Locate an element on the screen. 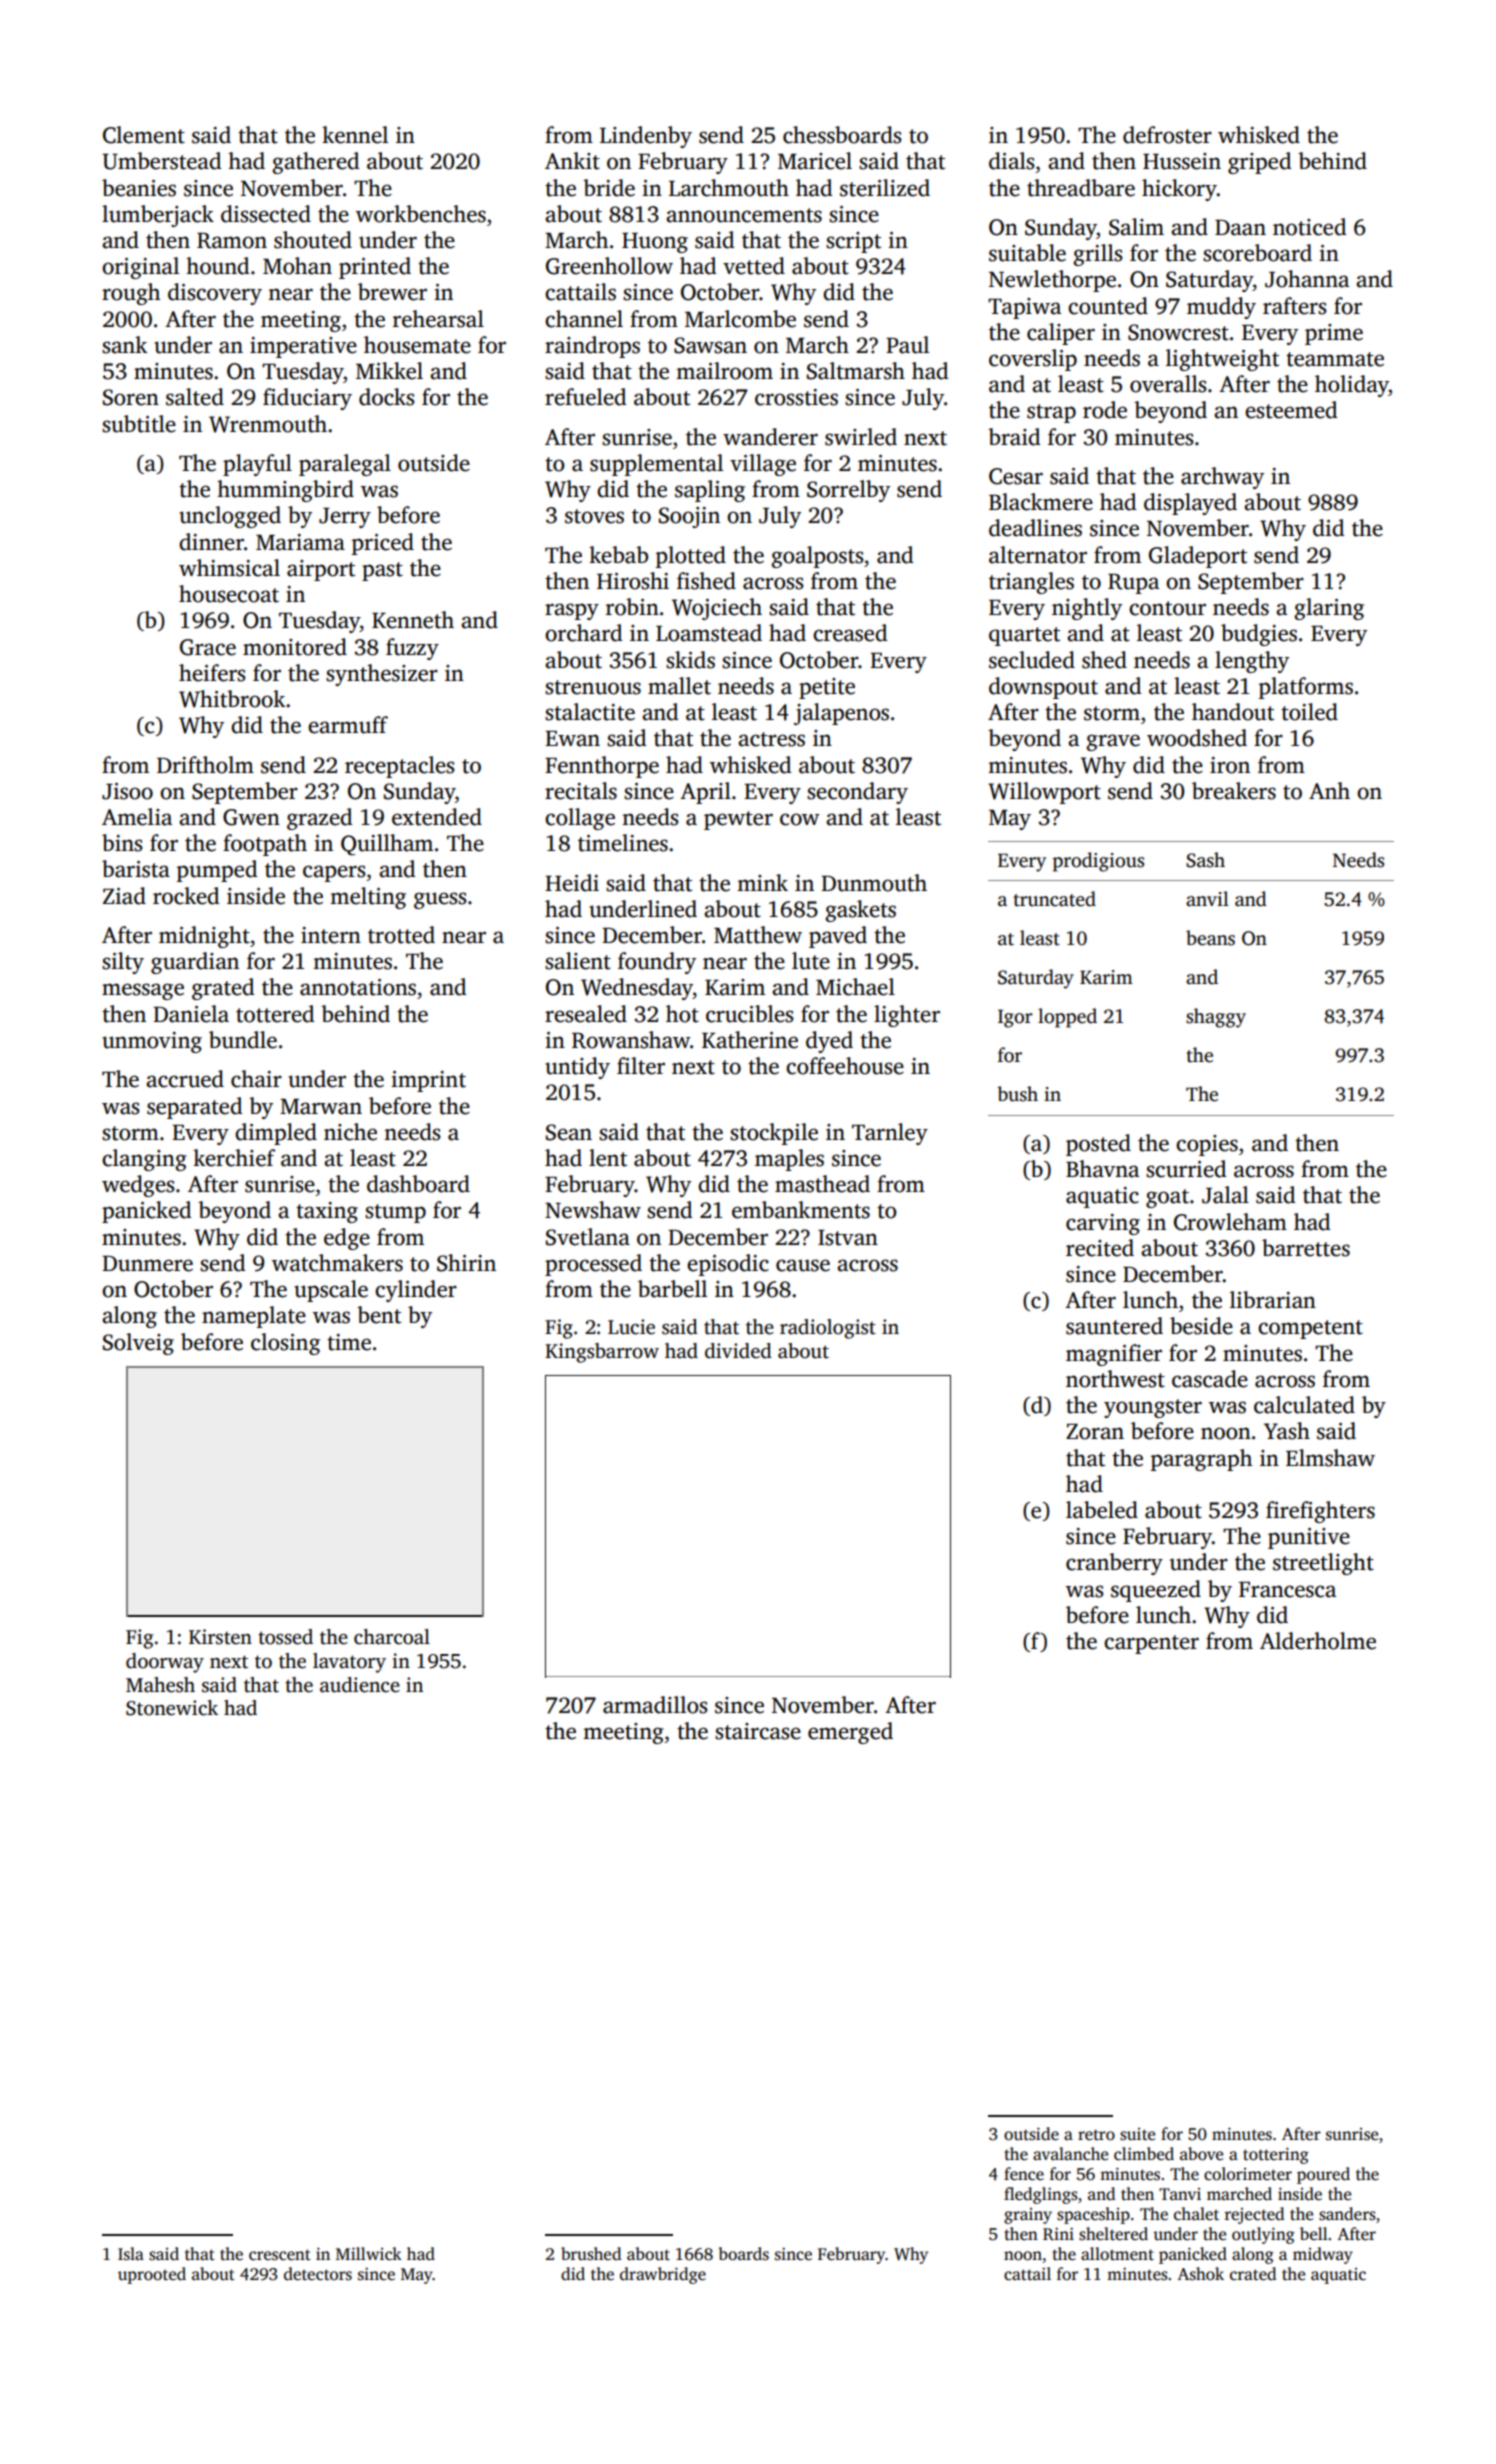 The width and height of the screenshot is (1496, 2464). imprint is located at coordinates (428, 1081).
